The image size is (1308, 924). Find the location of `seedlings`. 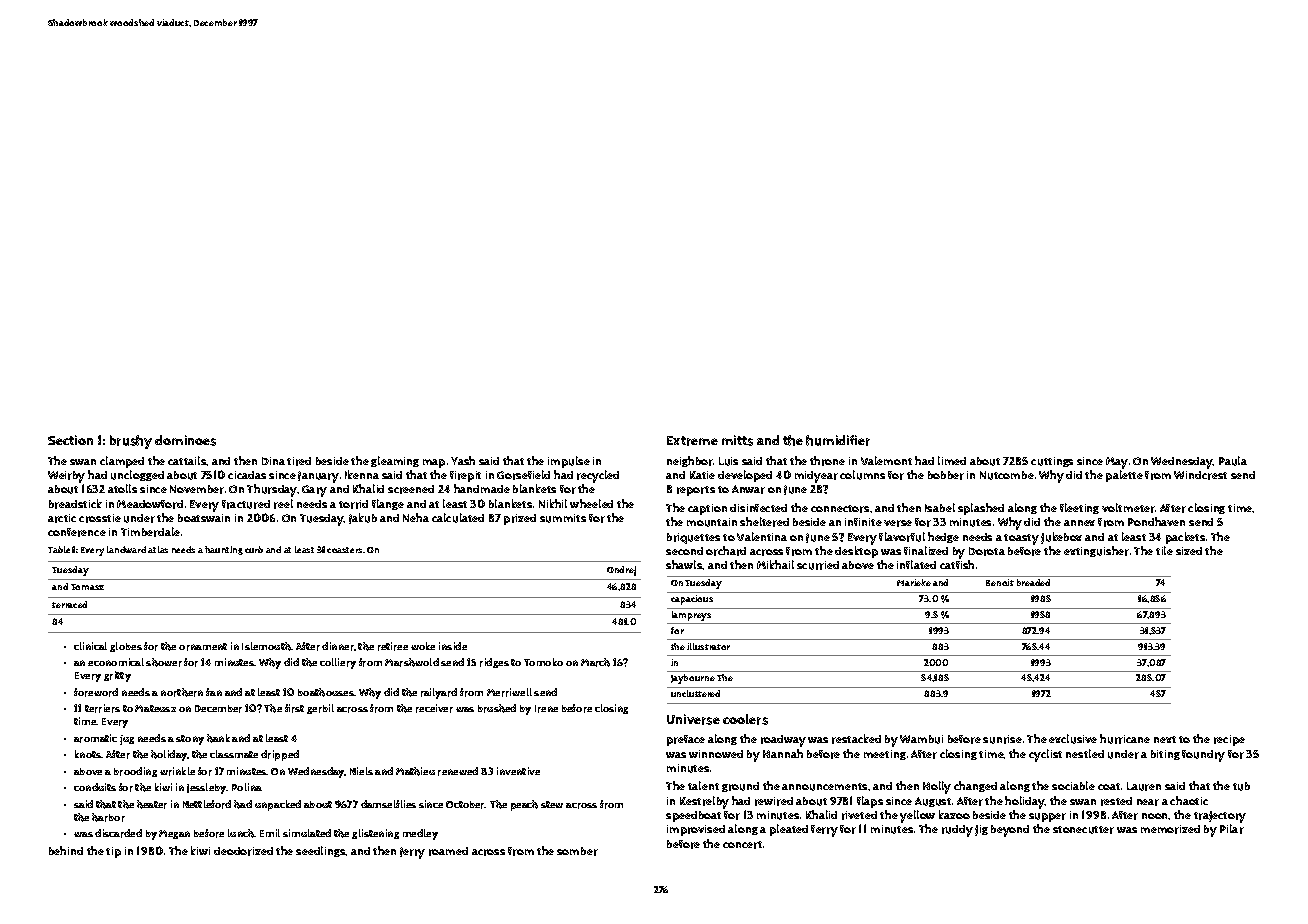

seedlings is located at coordinates (321, 851).
